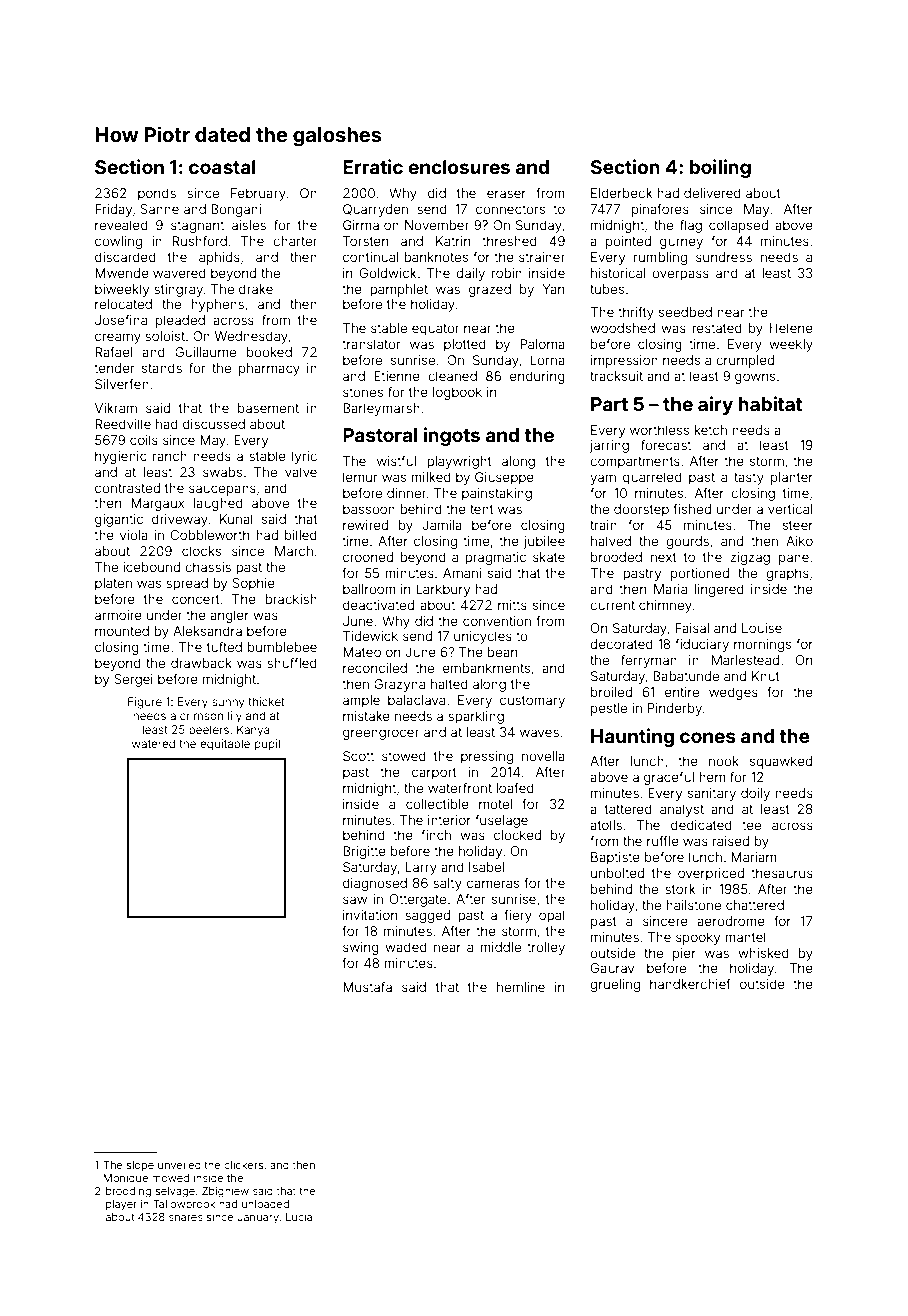 The image size is (908, 1316). Describe the element at coordinates (118, 242) in the screenshot. I see `cowling` at that location.
